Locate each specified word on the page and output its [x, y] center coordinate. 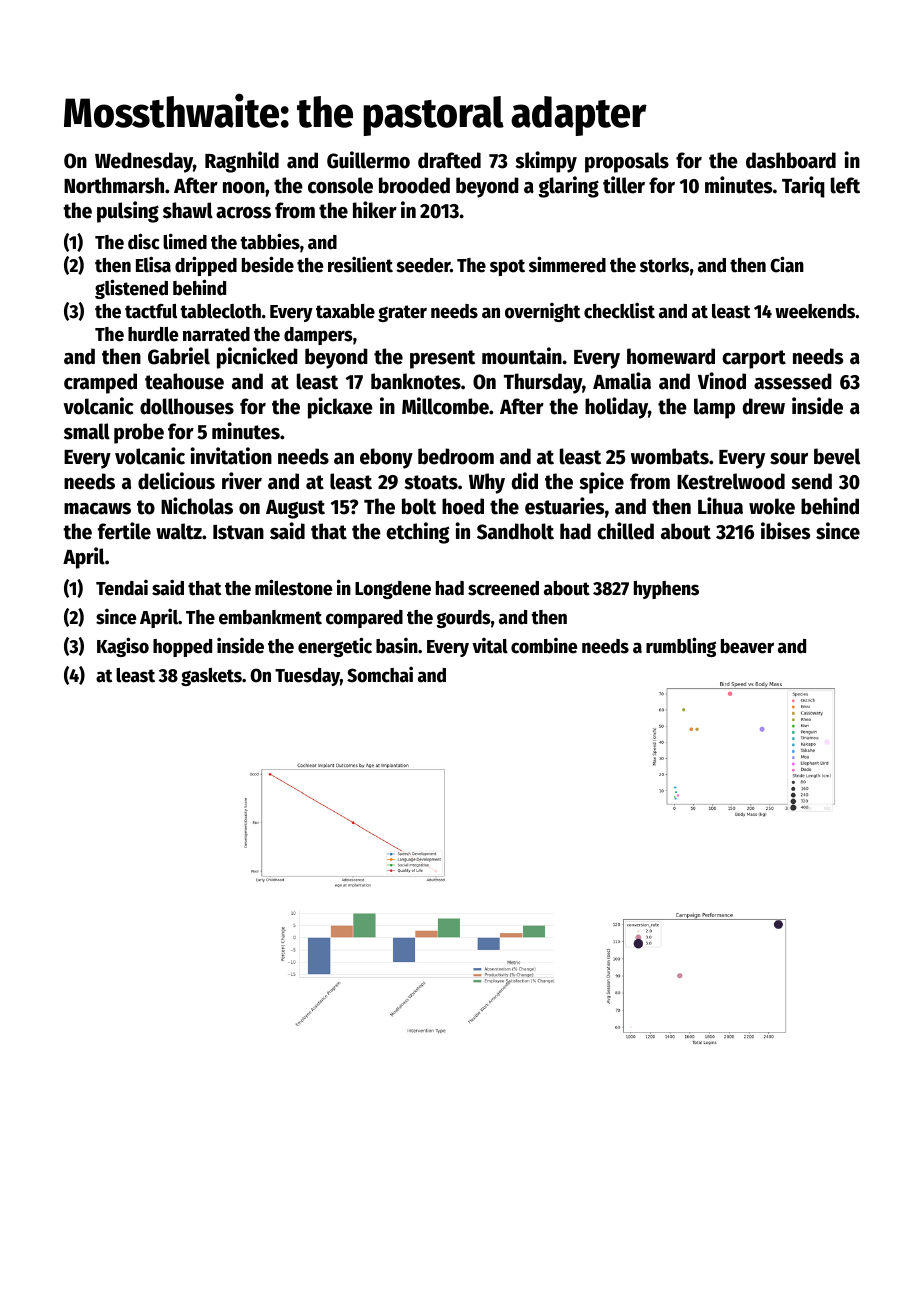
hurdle [153, 334]
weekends [815, 311]
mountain [522, 356]
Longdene [393, 590]
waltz [179, 531]
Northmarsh [114, 185]
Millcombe [445, 406]
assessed [793, 381]
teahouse [184, 381]
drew [764, 406]
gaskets [211, 677]
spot [507, 267]
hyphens [666, 590]
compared [364, 619]
